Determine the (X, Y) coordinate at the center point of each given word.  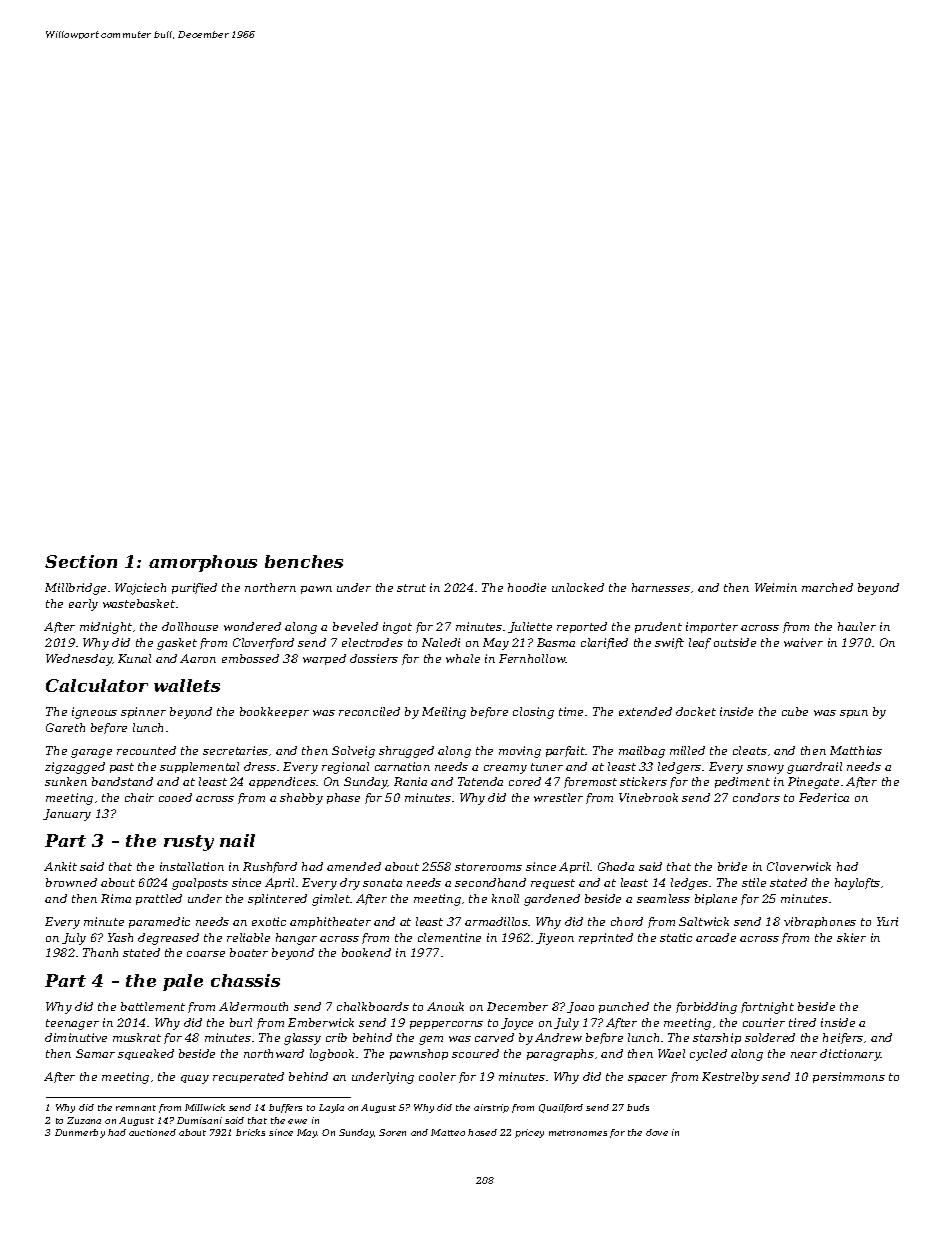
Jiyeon (555, 939)
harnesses (661, 587)
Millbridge (75, 589)
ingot (397, 628)
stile (754, 882)
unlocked (578, 587)
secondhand (490, 882)
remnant (136, 1108)
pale (183, 982)
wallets (187, 685)
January (67, 815)
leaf (700, 643)
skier (851, 937)
